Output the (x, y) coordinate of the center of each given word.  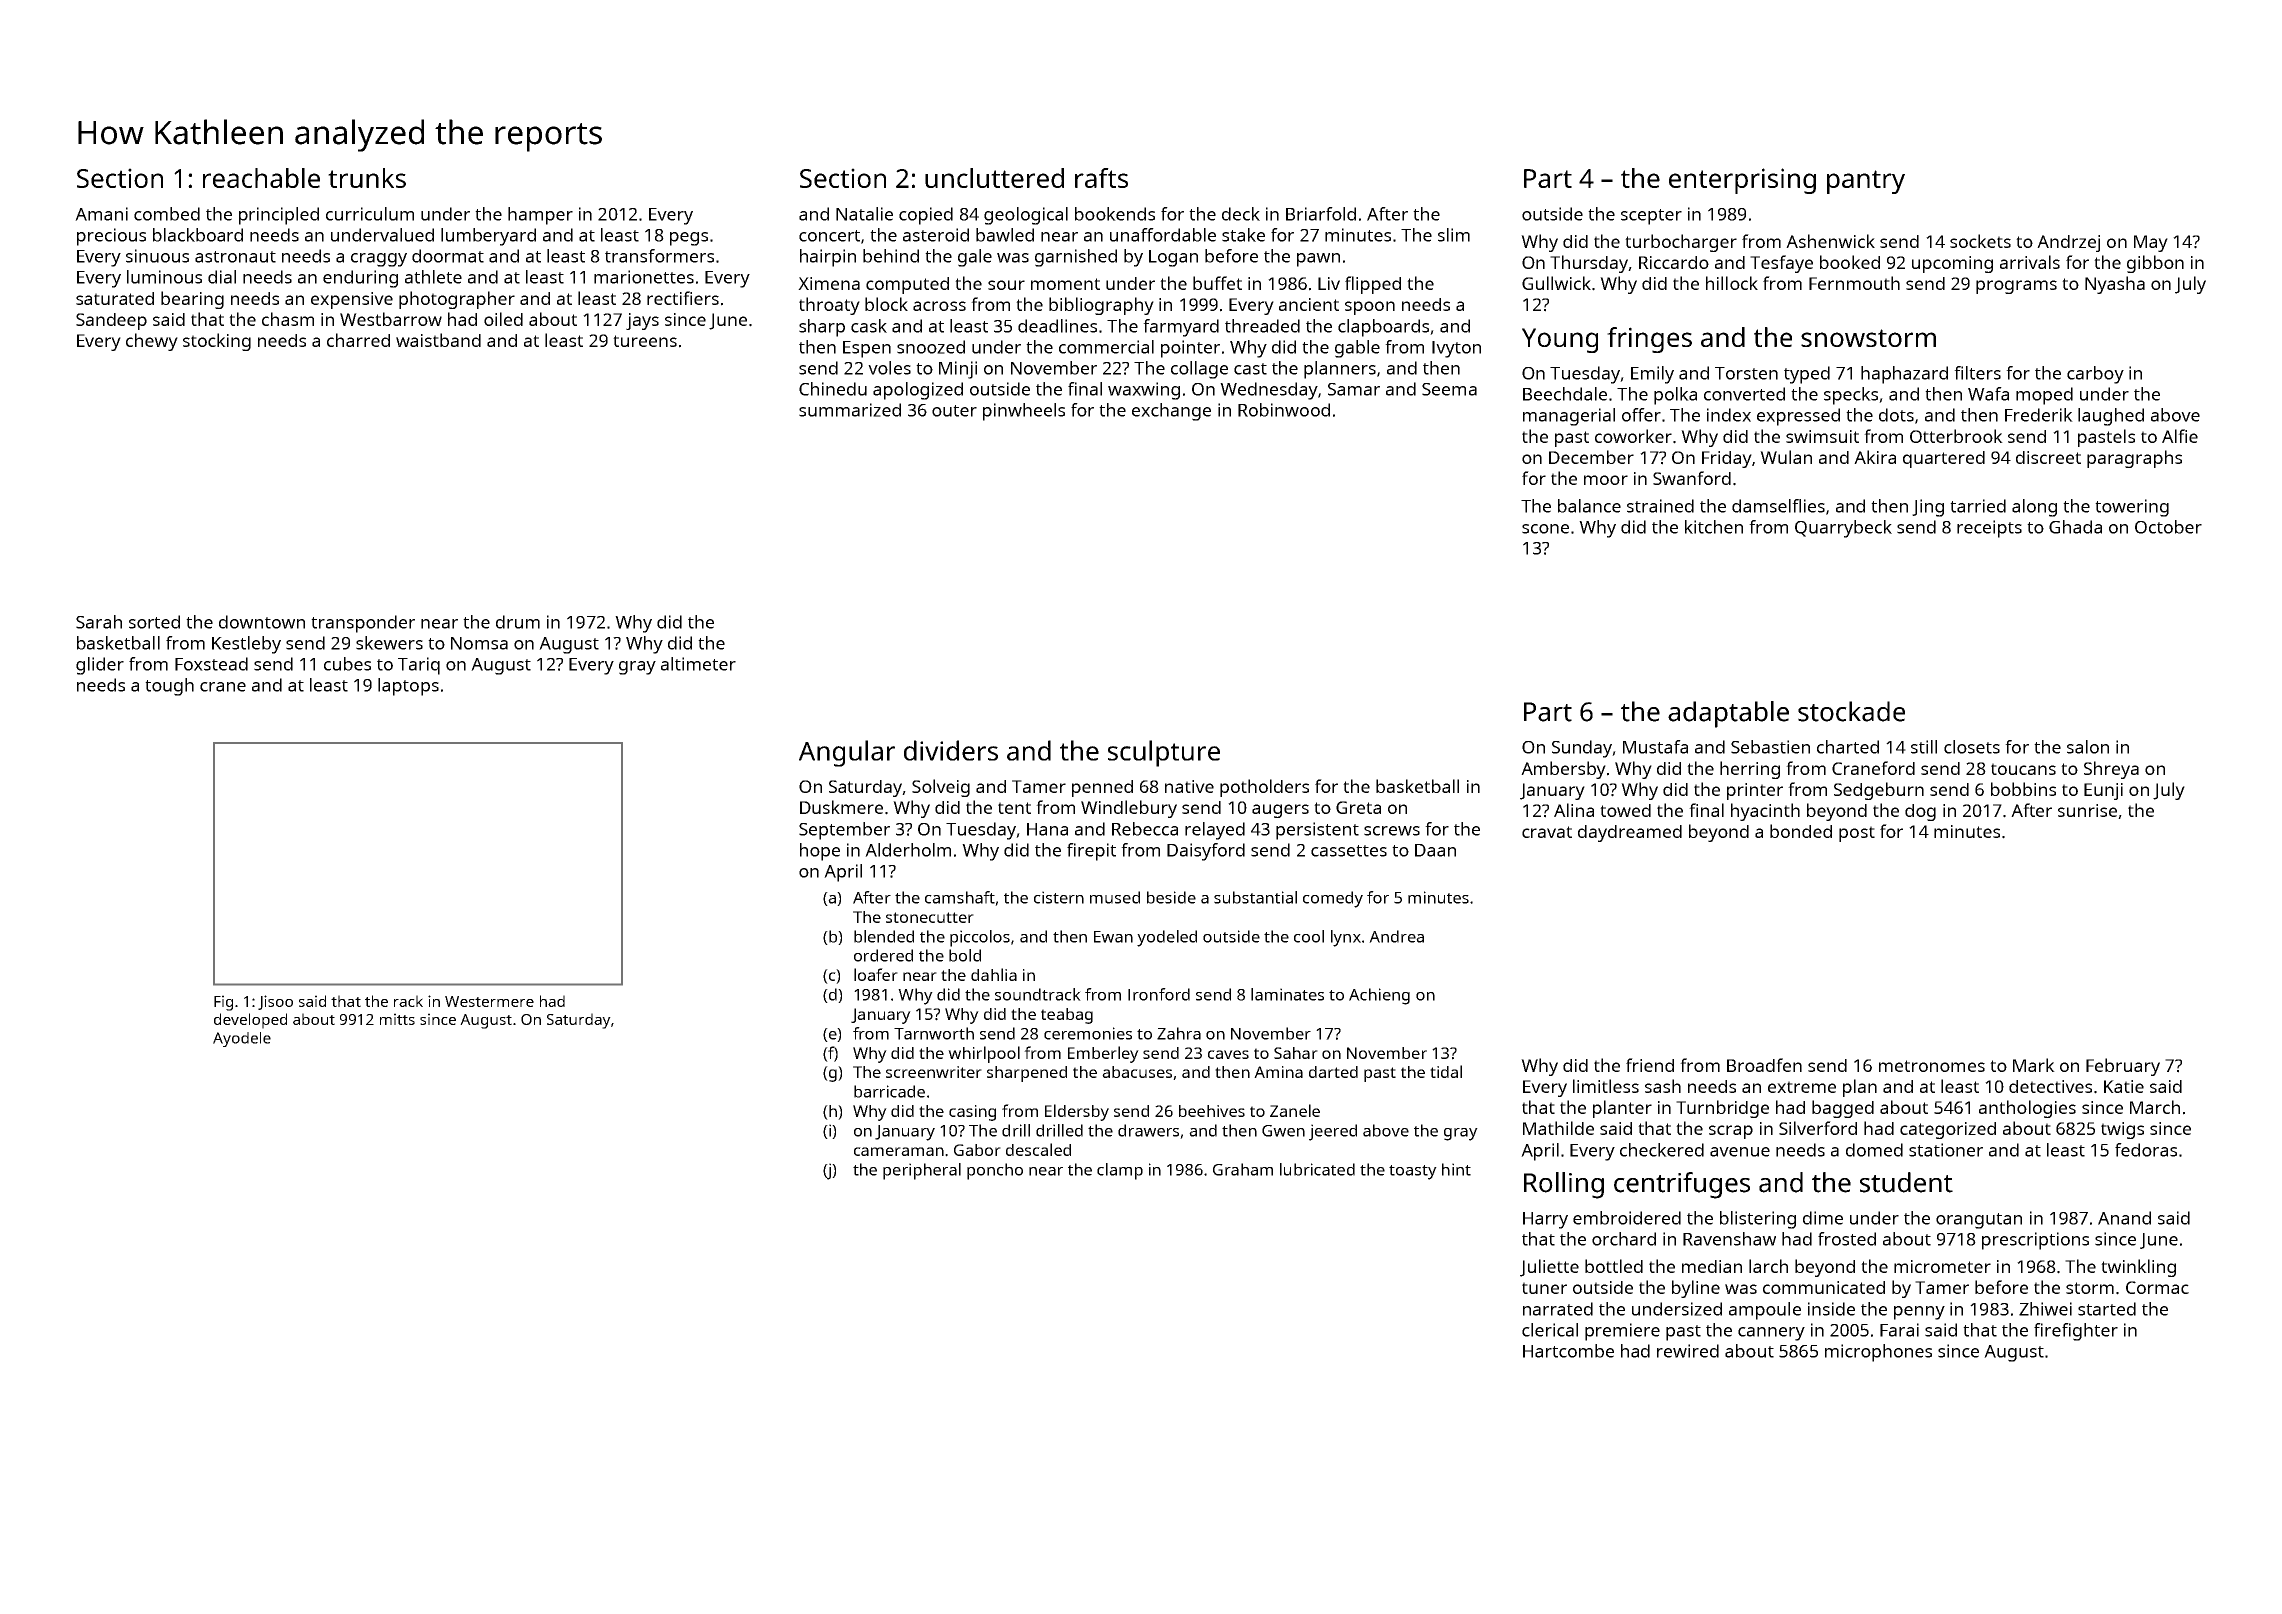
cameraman (899, 1151)
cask (869, 326)
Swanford (1692, 478)
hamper (540, 216)
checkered (1662, 1150)
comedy (1333, 899)
